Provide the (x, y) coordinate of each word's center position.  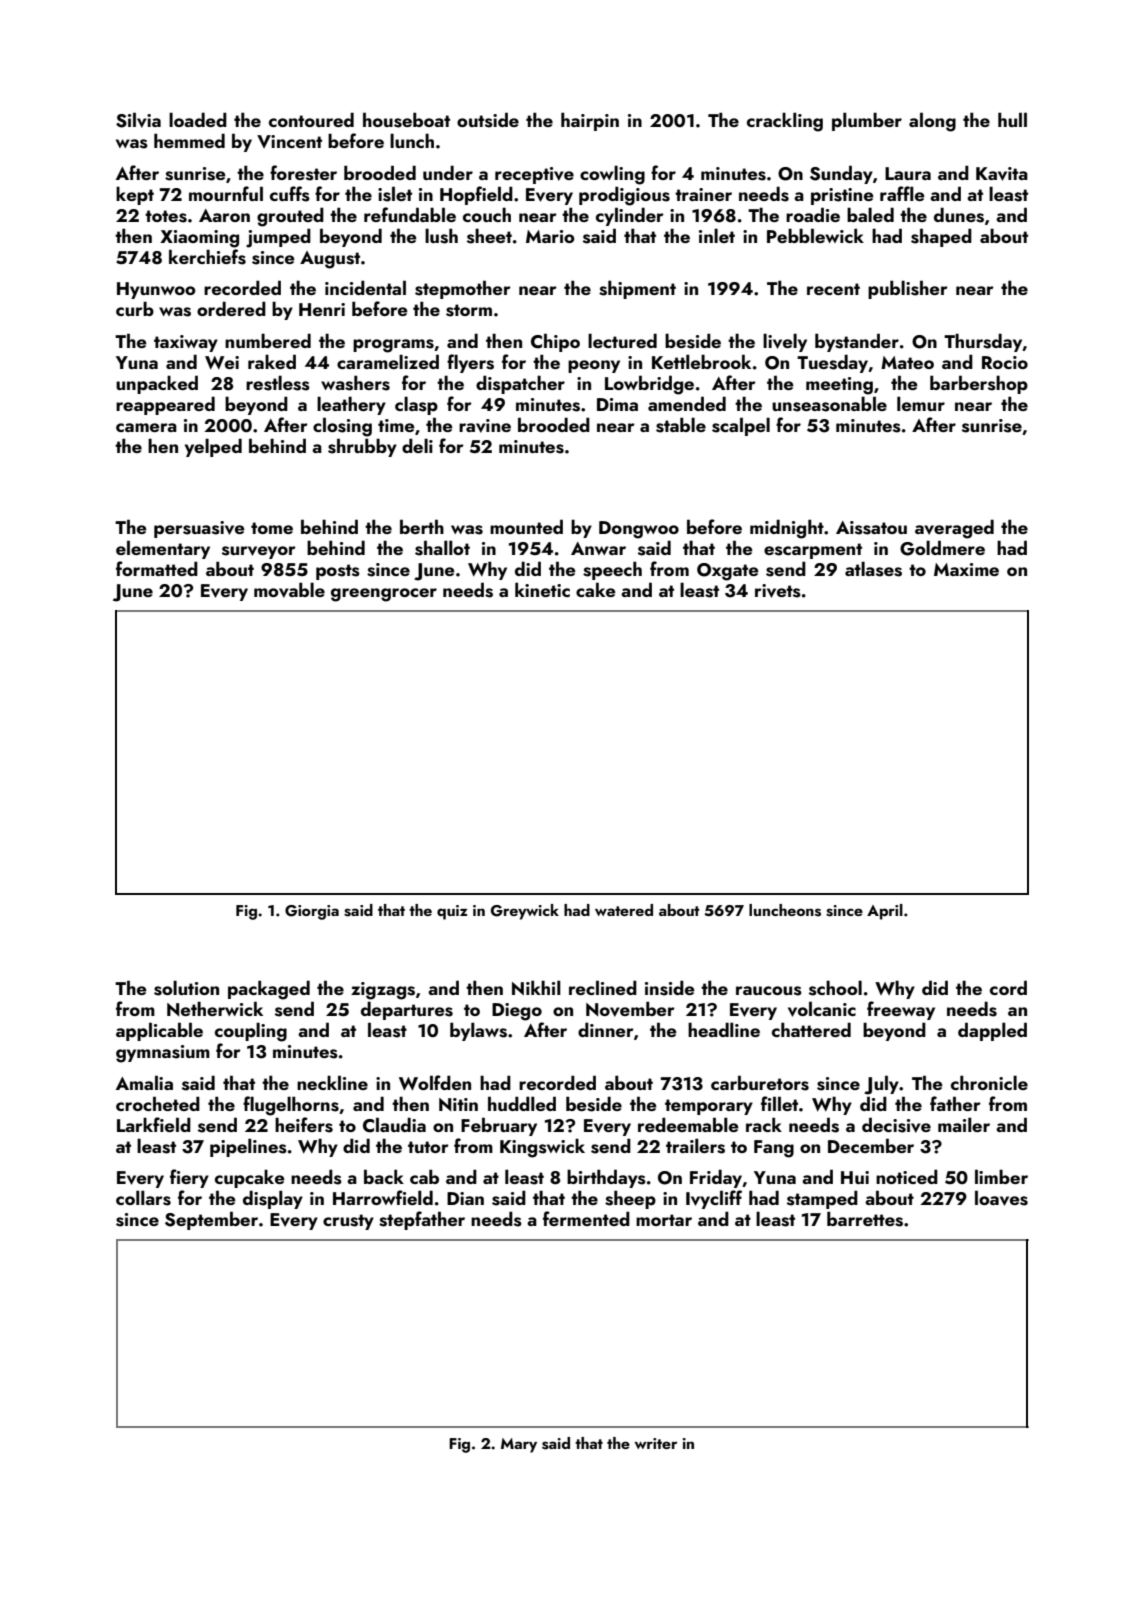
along (932, 122)
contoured (311, 119)
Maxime (966, 569)
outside (488, 120)
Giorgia (312, 912)
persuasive (199, 529)
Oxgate (728, 572)
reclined (603, 987)
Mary (519, 1445)
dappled (992, 1031)
